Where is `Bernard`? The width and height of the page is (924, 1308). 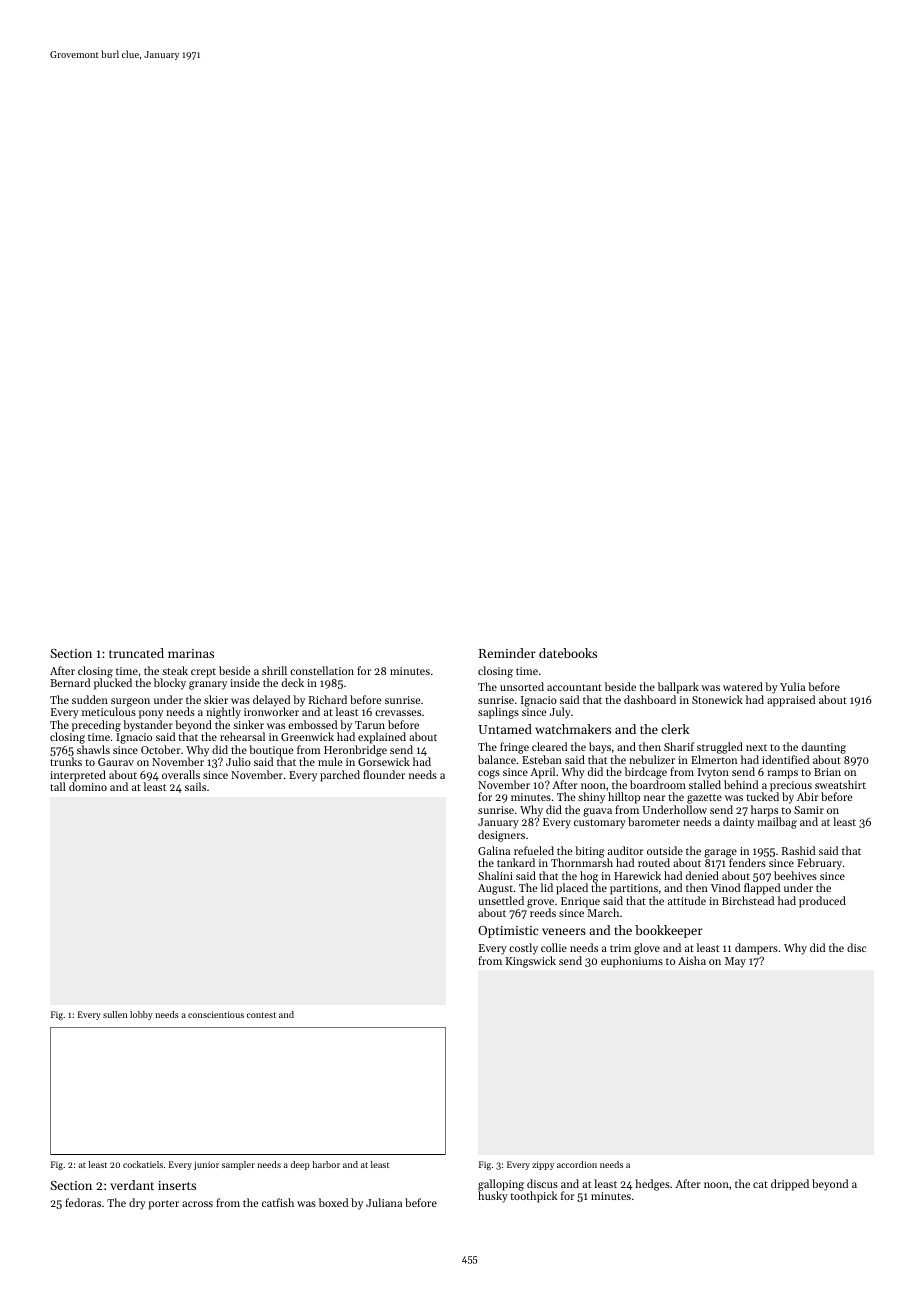
Bernard is located at coordinates (70, 682).
